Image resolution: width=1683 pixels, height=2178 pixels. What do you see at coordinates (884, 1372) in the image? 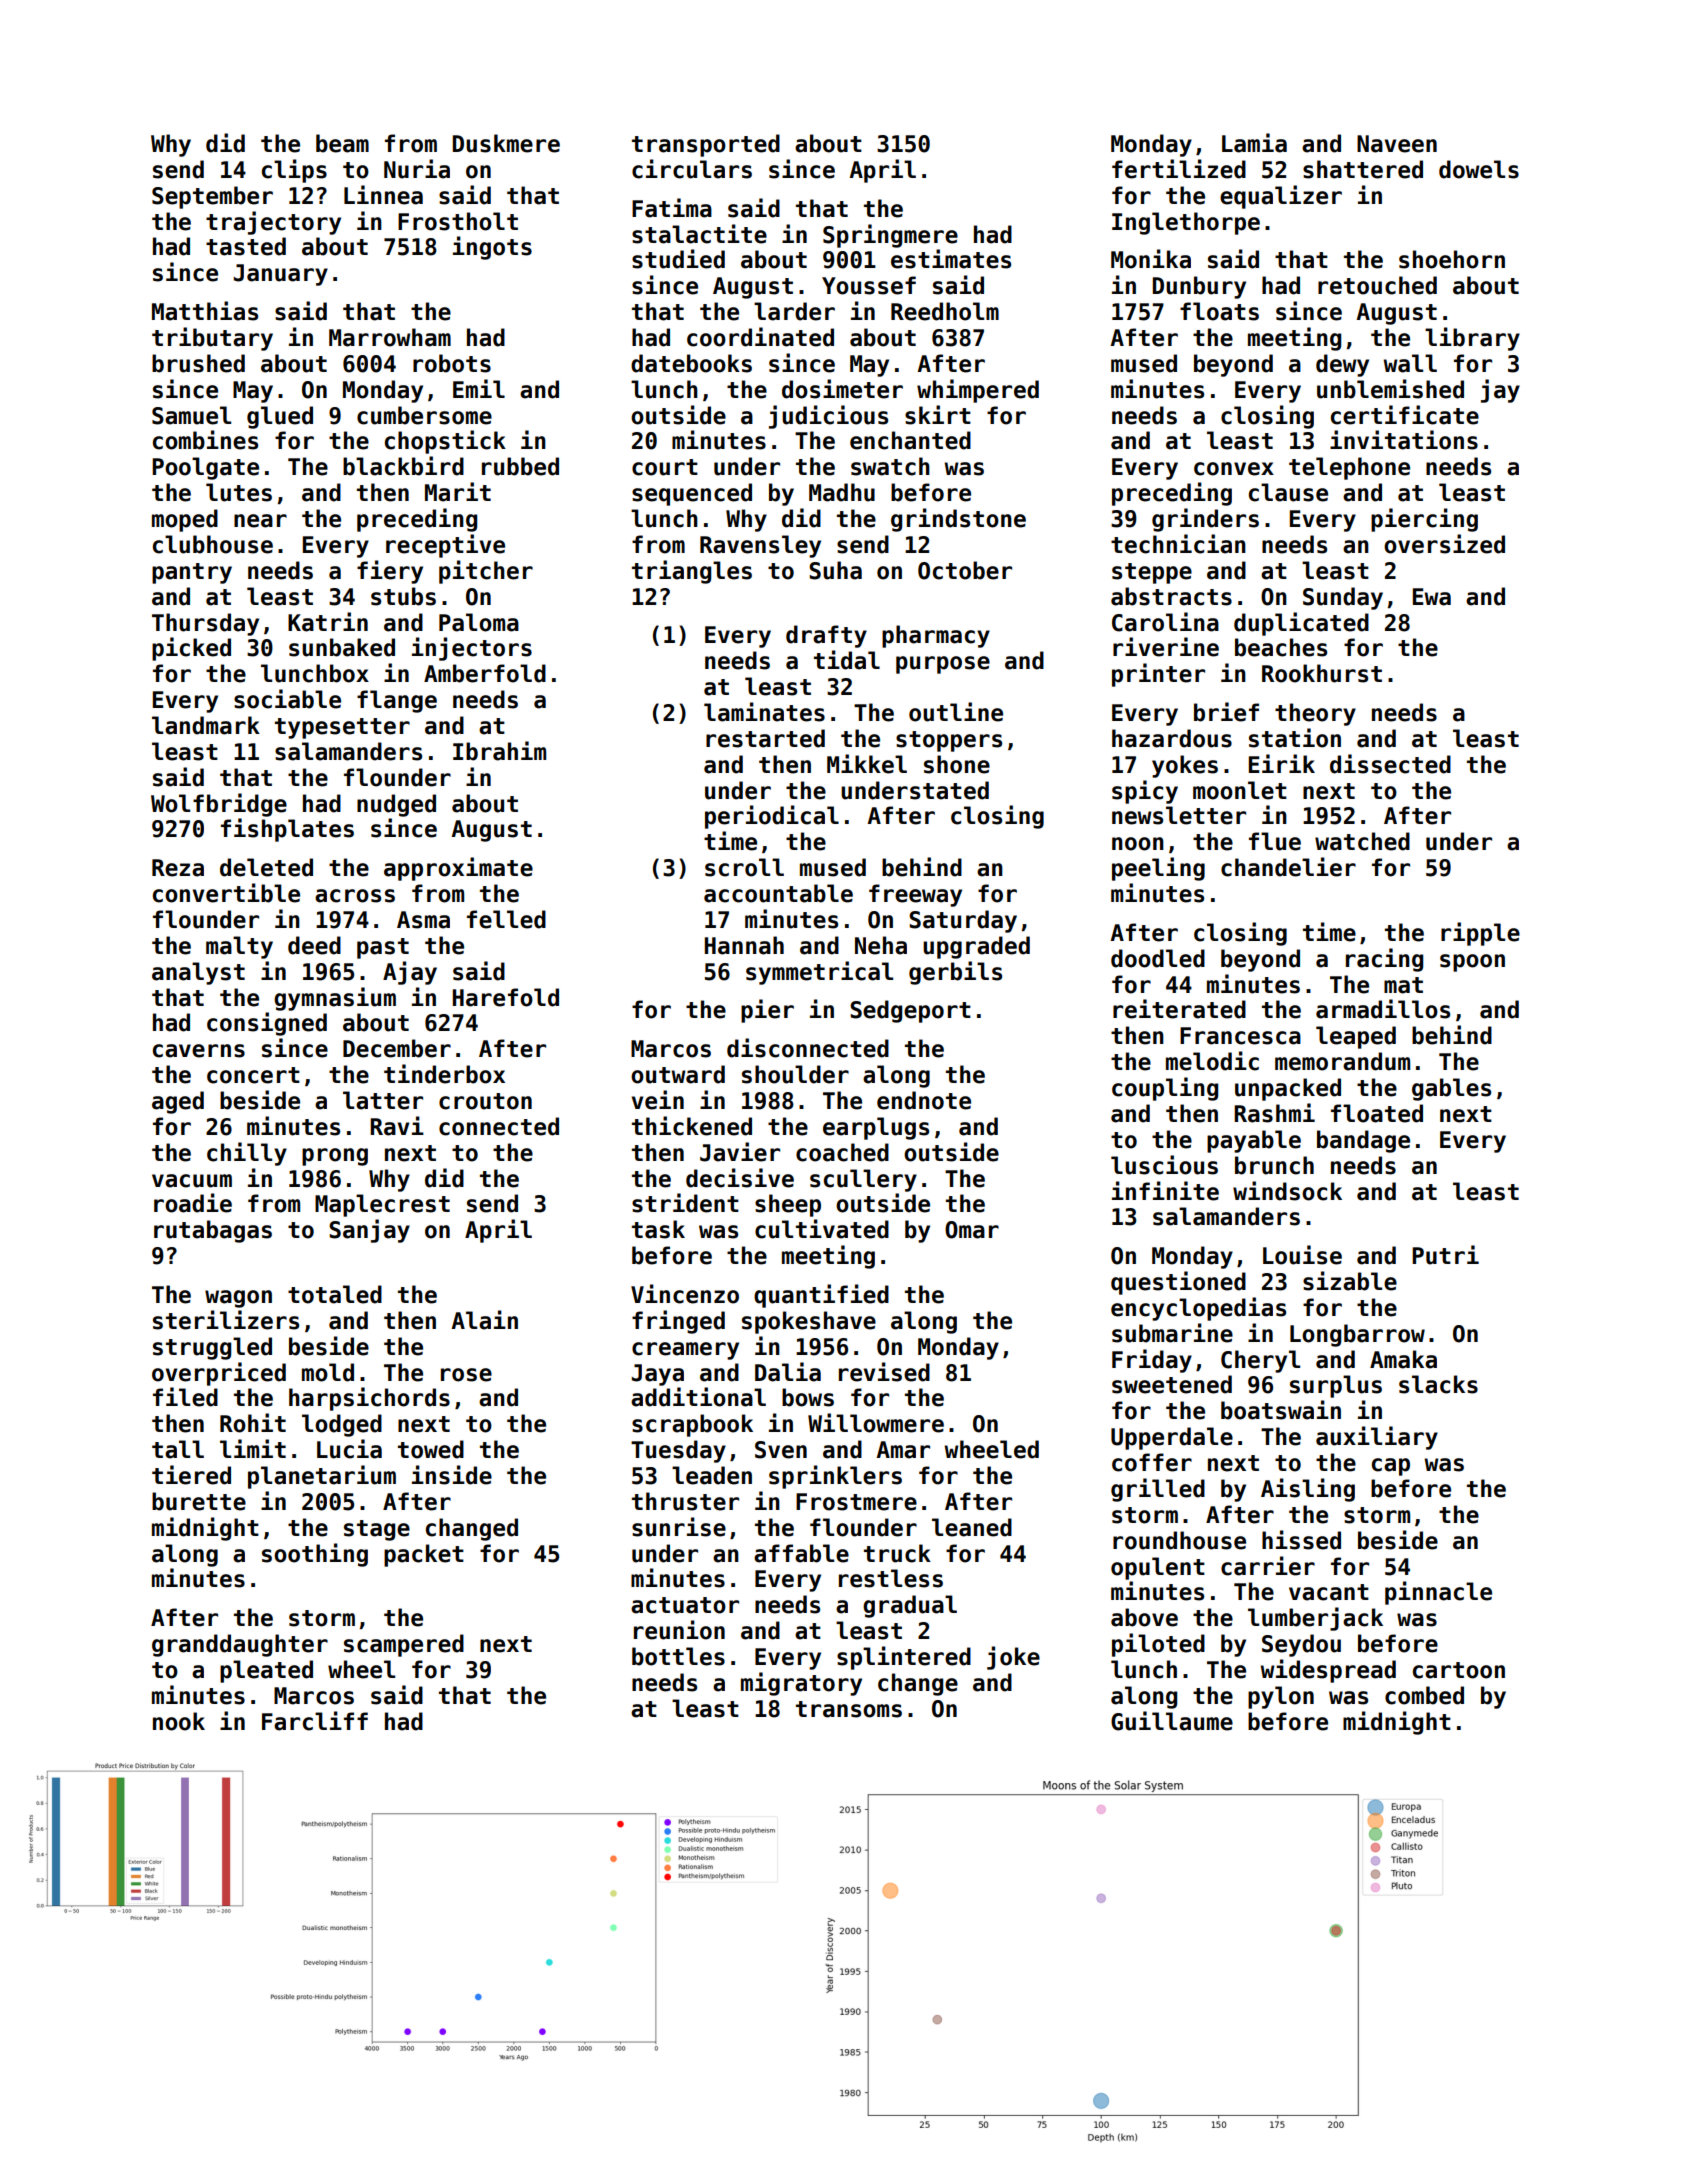
I see `revised` at bounding box center [884, 1372].
